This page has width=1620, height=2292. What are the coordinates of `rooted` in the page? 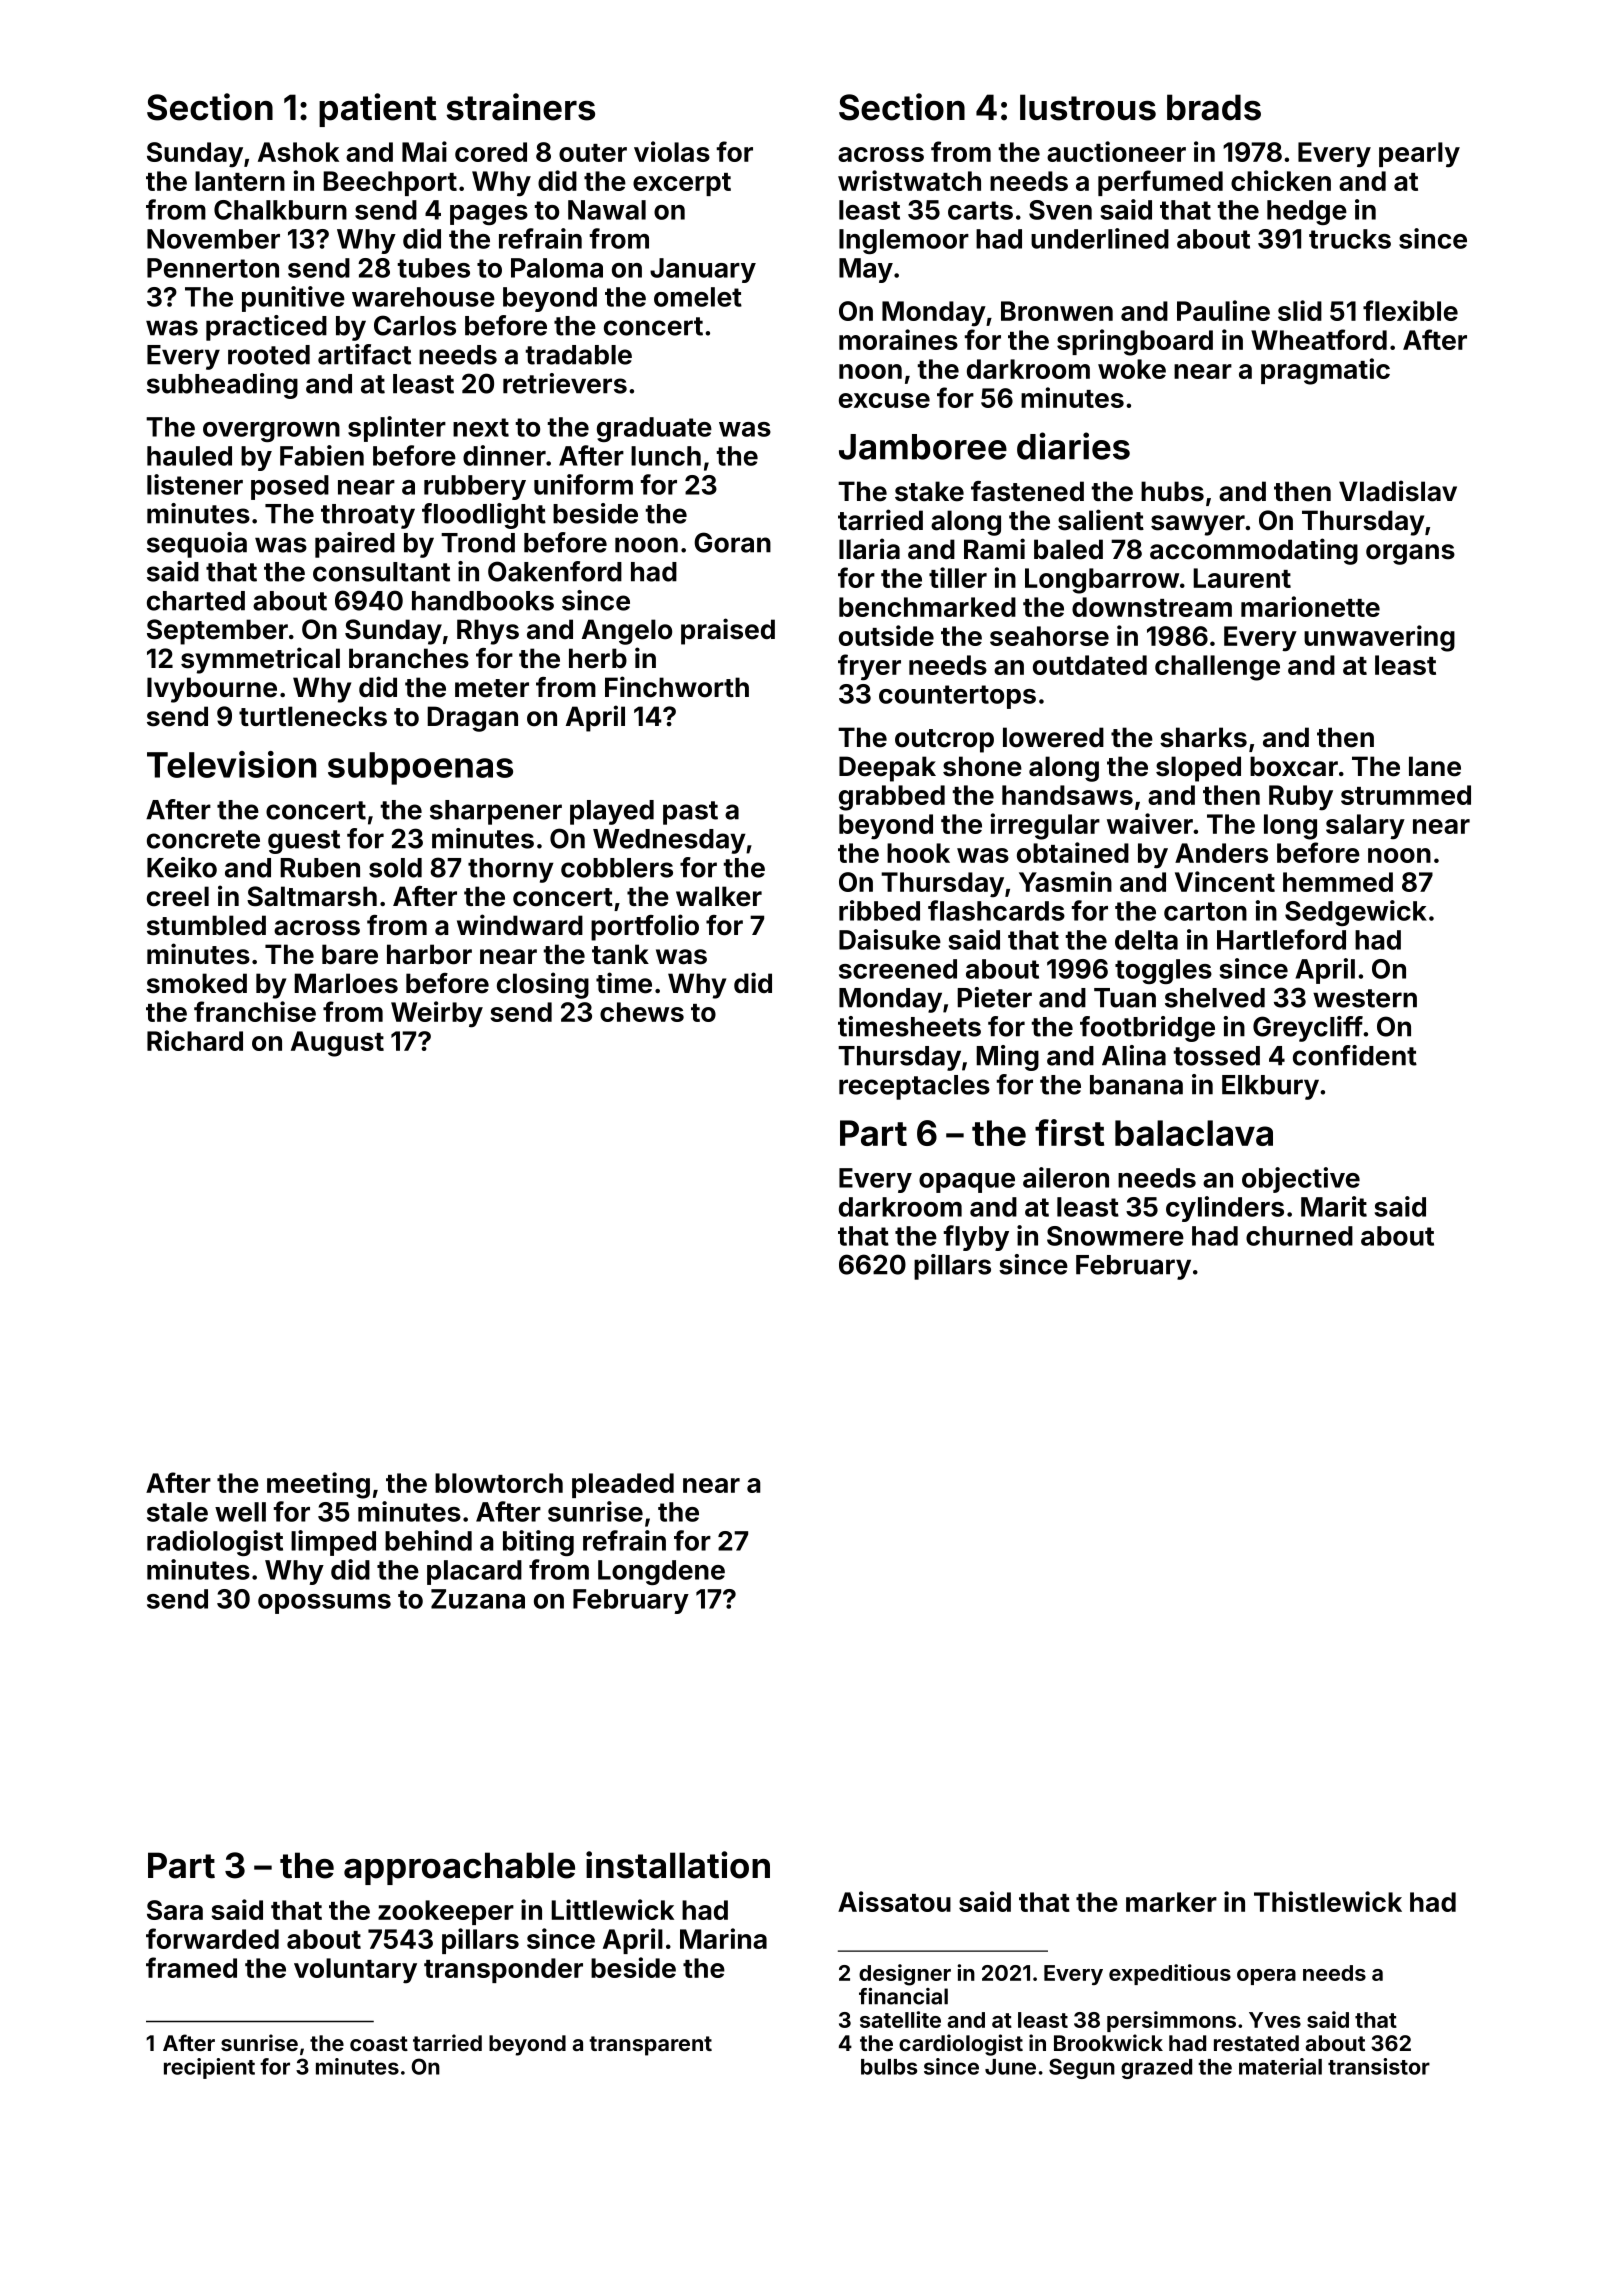 It's located at (269, 355).
